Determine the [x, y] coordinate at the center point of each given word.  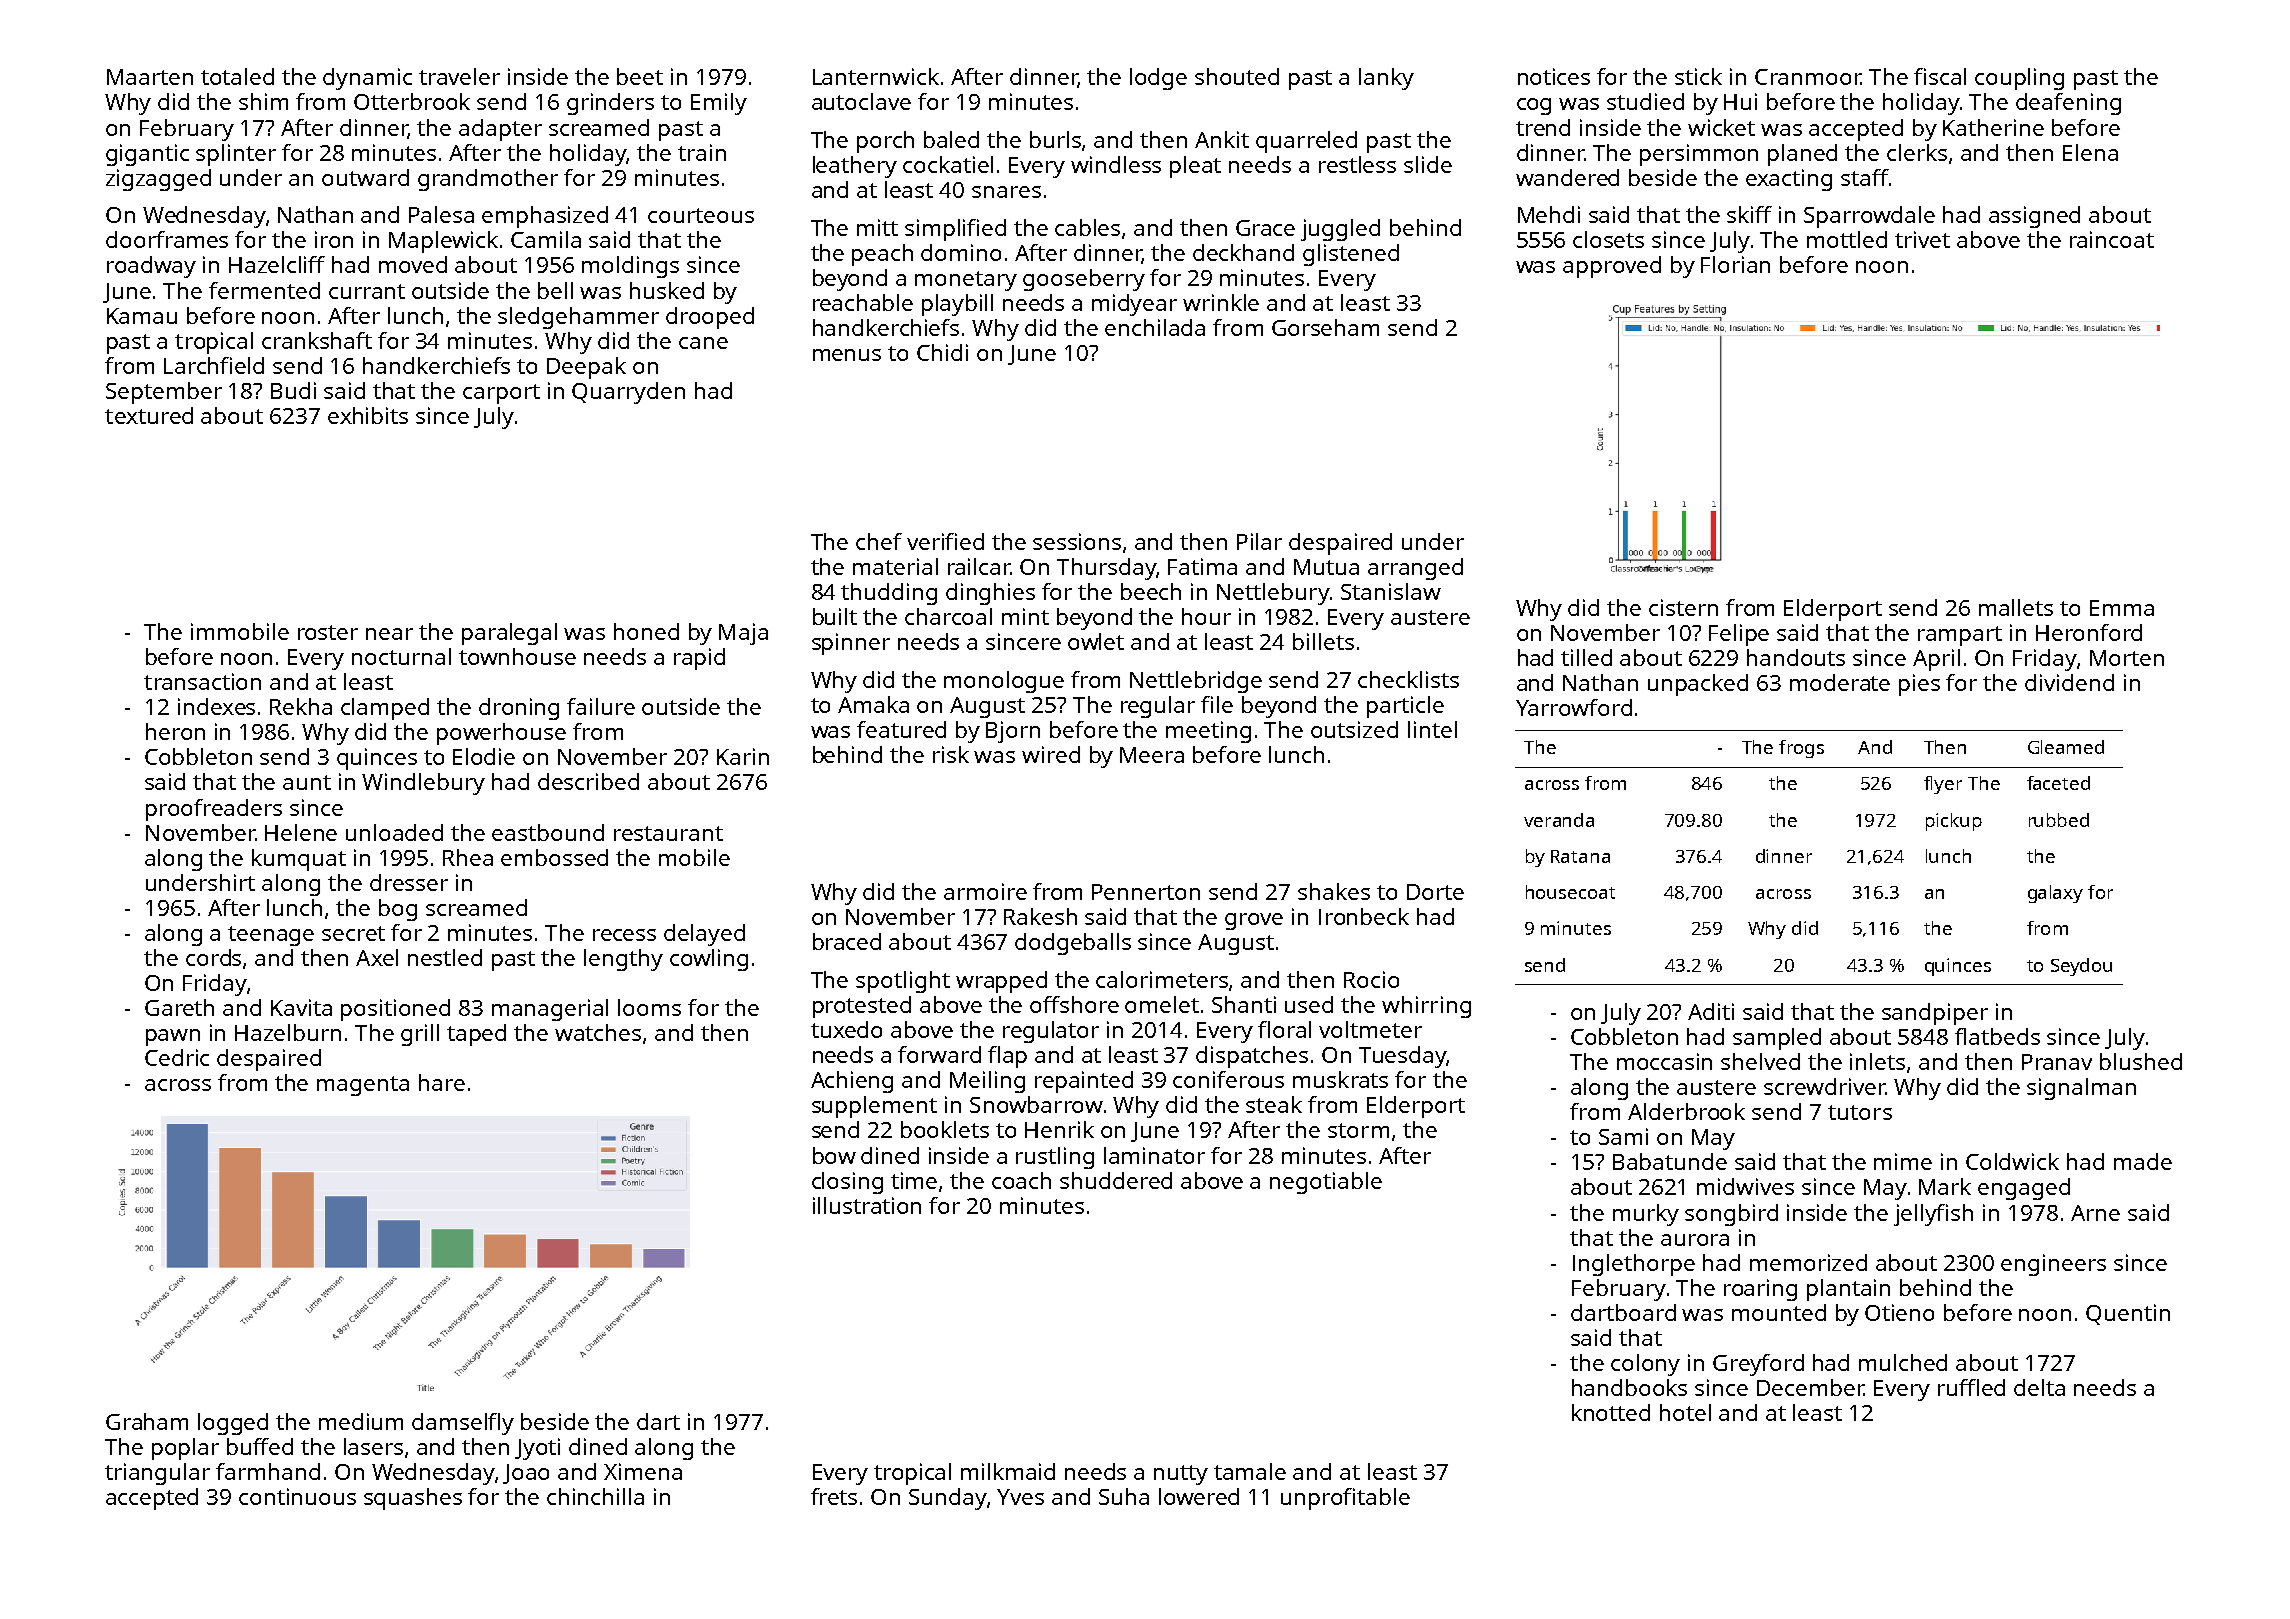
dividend [2069, 682]
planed [1802, 155]
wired [1051, 754]
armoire [985, 891]
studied [1645, 101]
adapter [500, 130]
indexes [216, 706]
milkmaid [1008, 1471]
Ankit [1222, 139]
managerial [550, 1010]
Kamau [142, 316]
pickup [1954, 822]
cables [1087, 227]
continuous [297, 1496]
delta [2039, 1387]
